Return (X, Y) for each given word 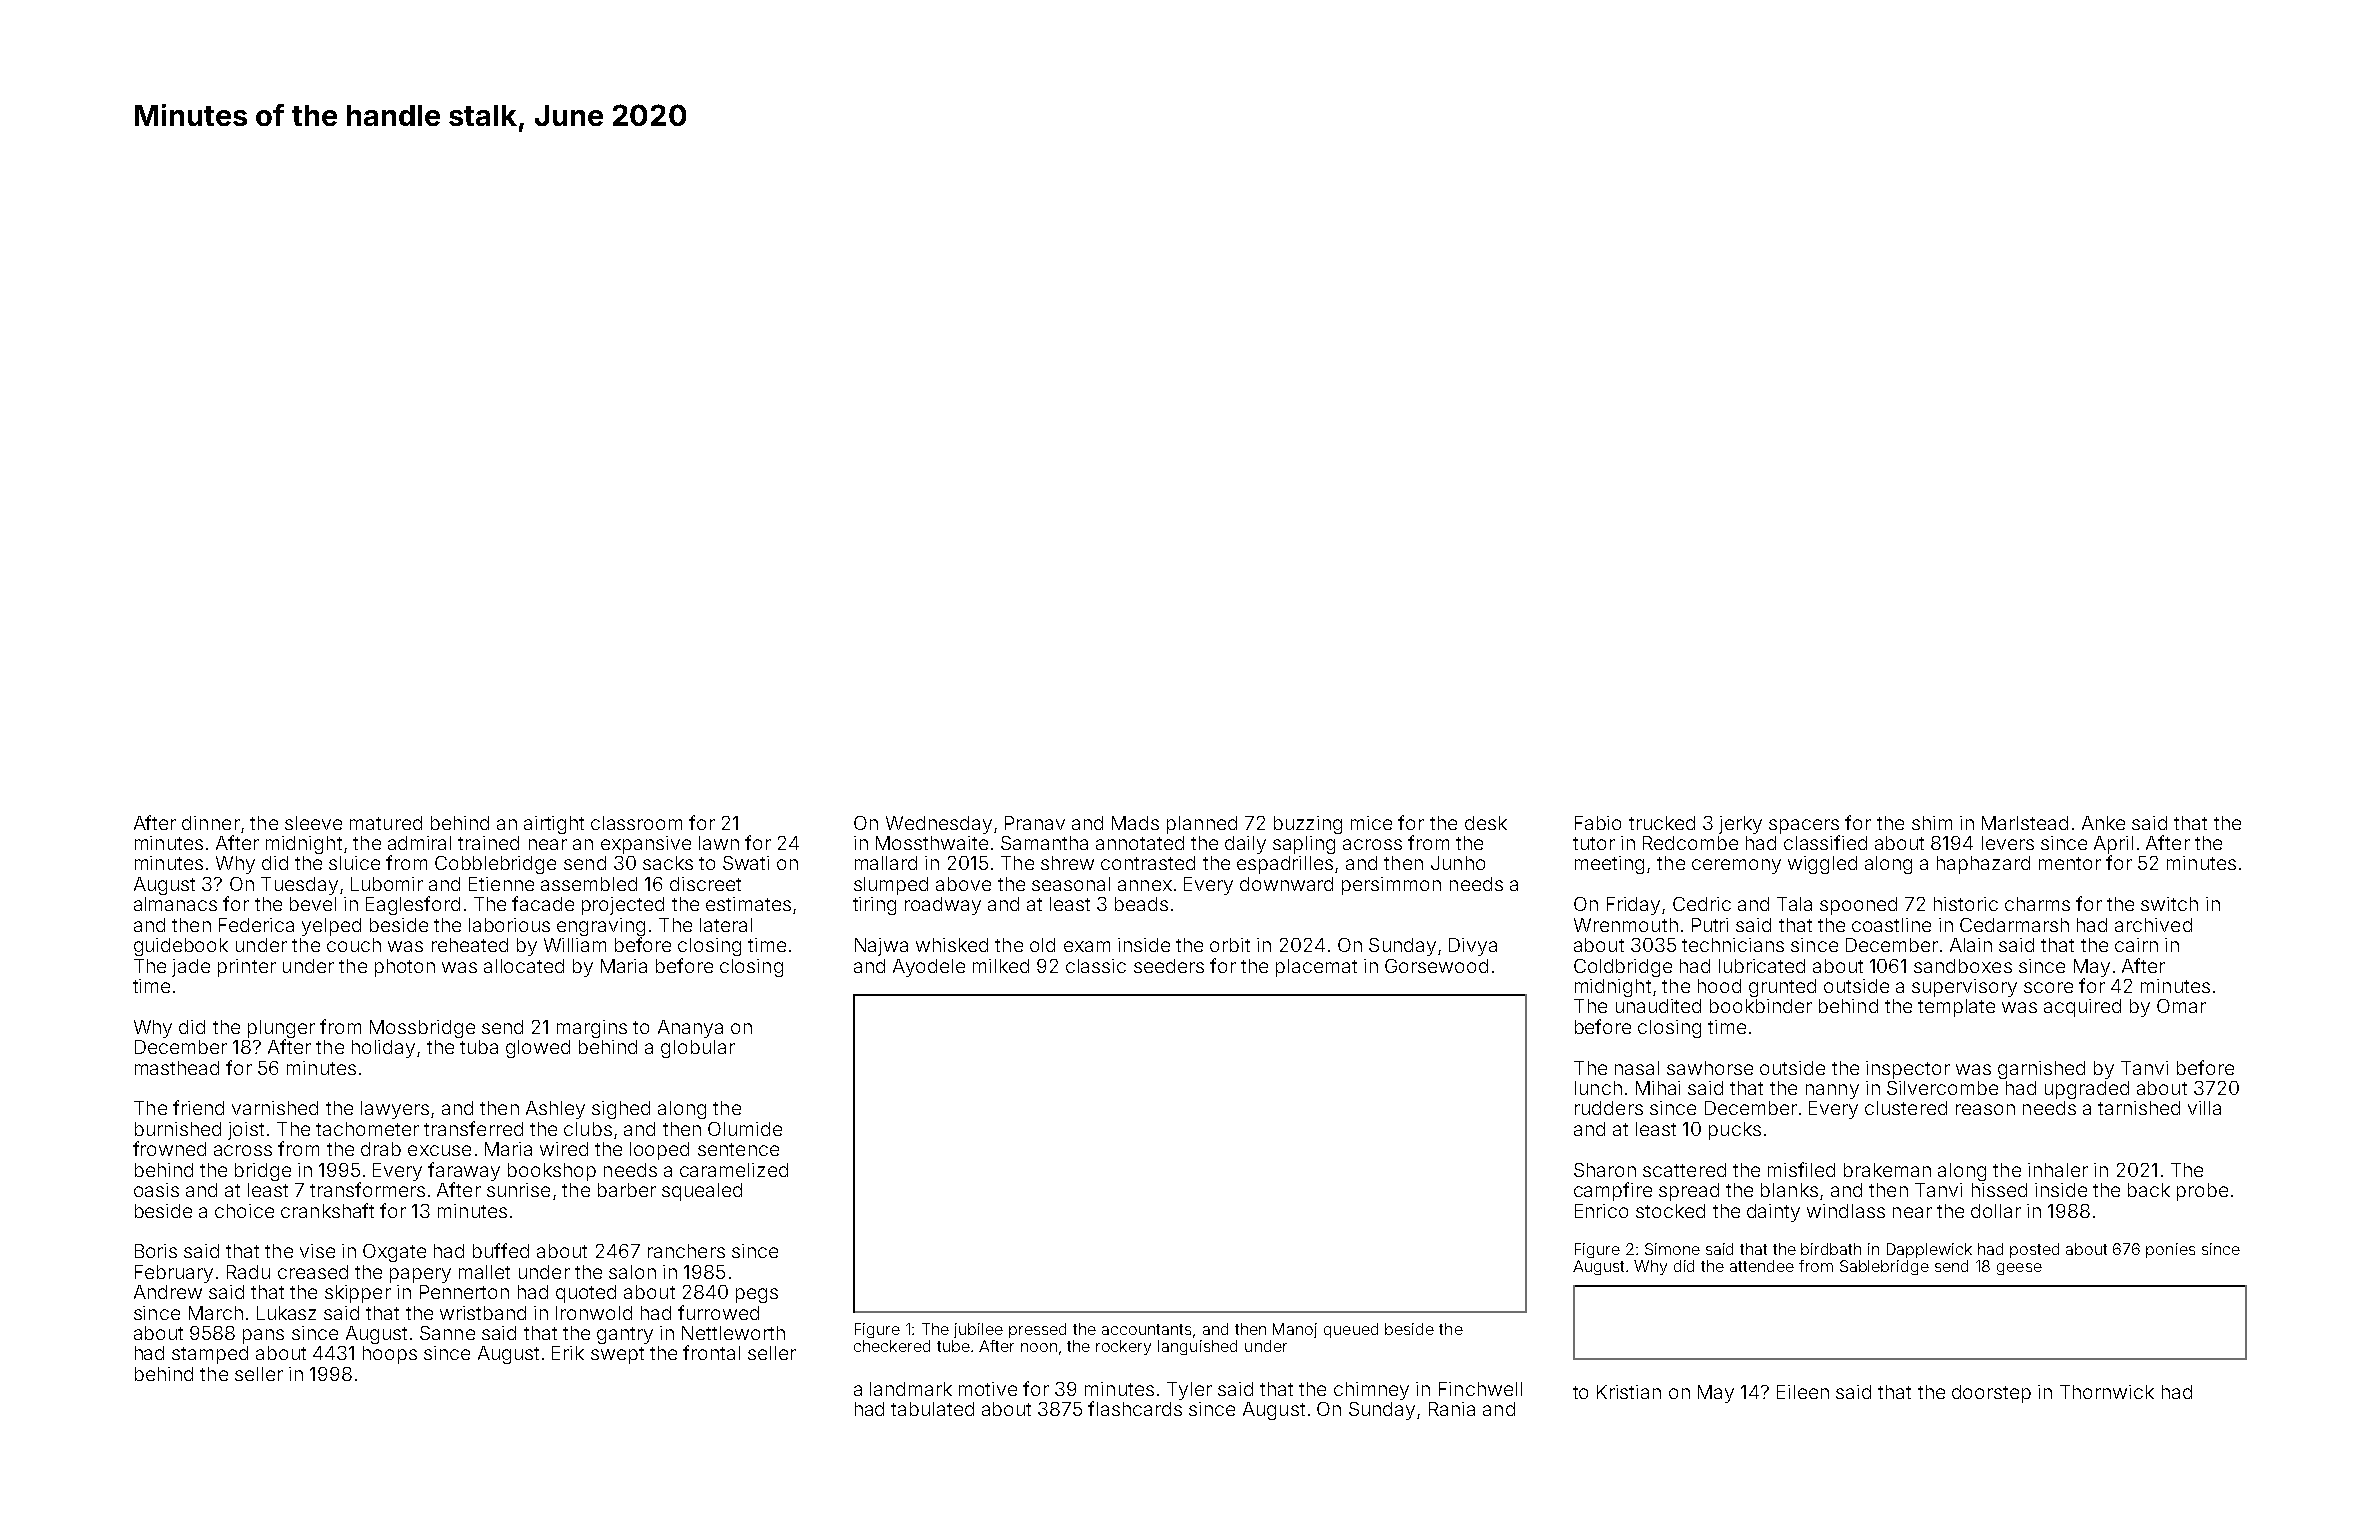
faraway (464, 1171)
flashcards (1135, 1408)
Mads (1135, 823)
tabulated (932, 1409)
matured (386, 823)
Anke (2103, 823)
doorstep (1991, 1394)
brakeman (1887, 1170)
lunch (1598, 1088)
